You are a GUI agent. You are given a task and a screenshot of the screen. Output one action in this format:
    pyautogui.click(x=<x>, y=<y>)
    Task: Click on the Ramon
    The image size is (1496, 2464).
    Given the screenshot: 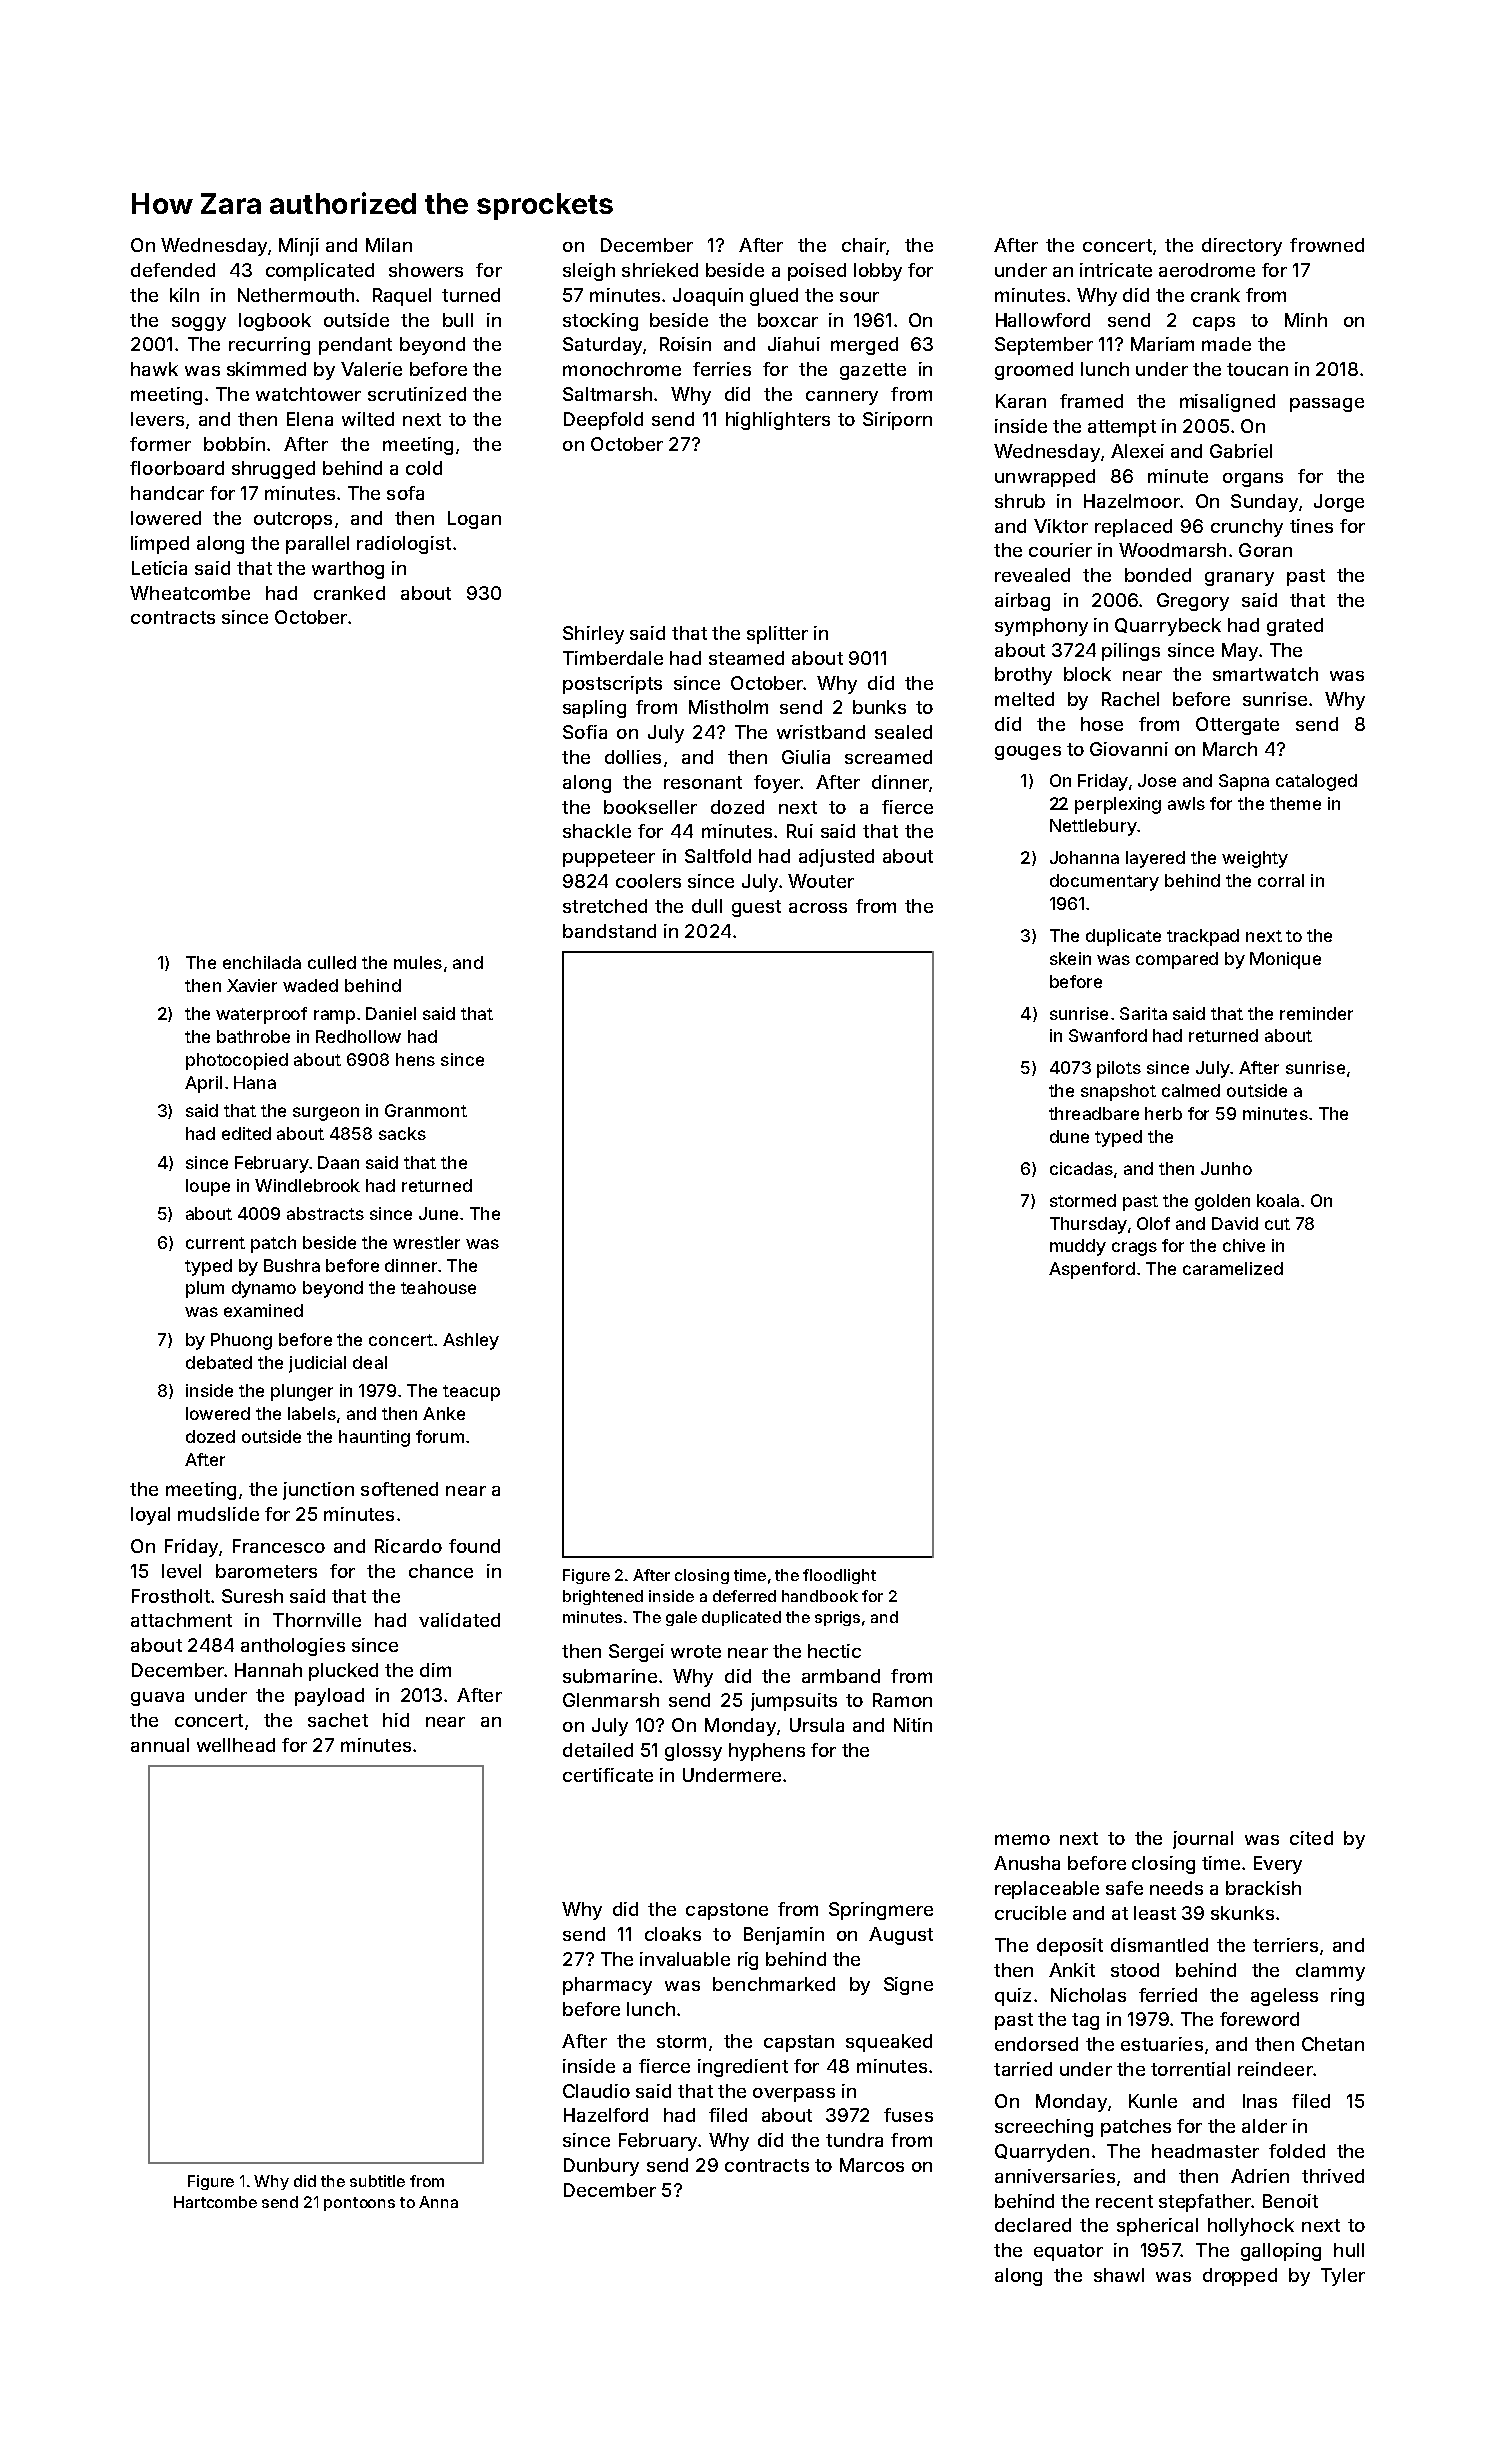 What is the action you would take?
    pyautogui.click(x=902, y=1700)
